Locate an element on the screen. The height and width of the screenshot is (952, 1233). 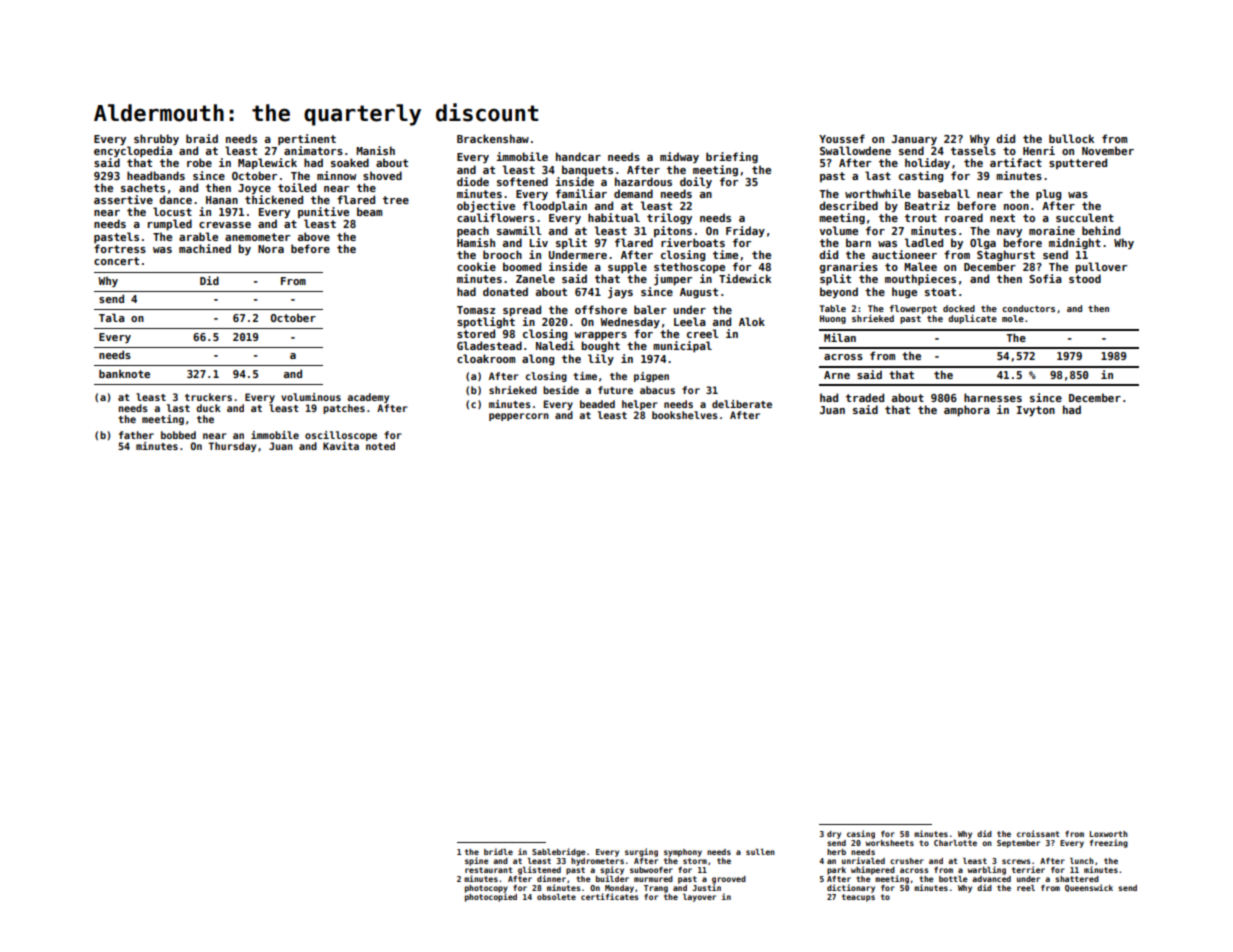
Kavita is located at coordinates (341, 446).
